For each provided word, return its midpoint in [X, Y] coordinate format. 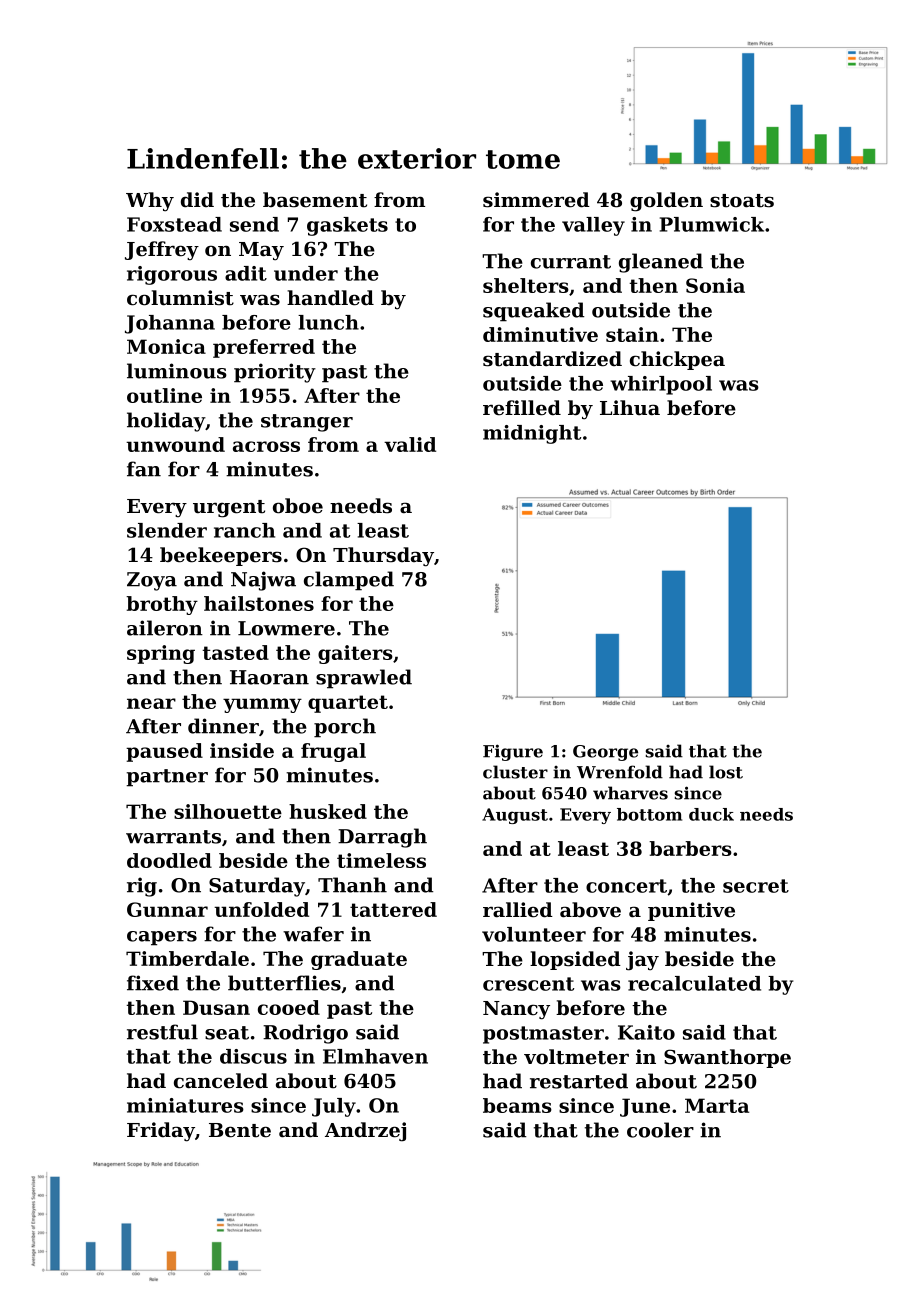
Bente [240, 1130]
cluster [515, 772]
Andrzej [365, 1132]
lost [726, 772]
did [197, 200]
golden [666, 202]
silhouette [228, 811]
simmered [536, 200]
